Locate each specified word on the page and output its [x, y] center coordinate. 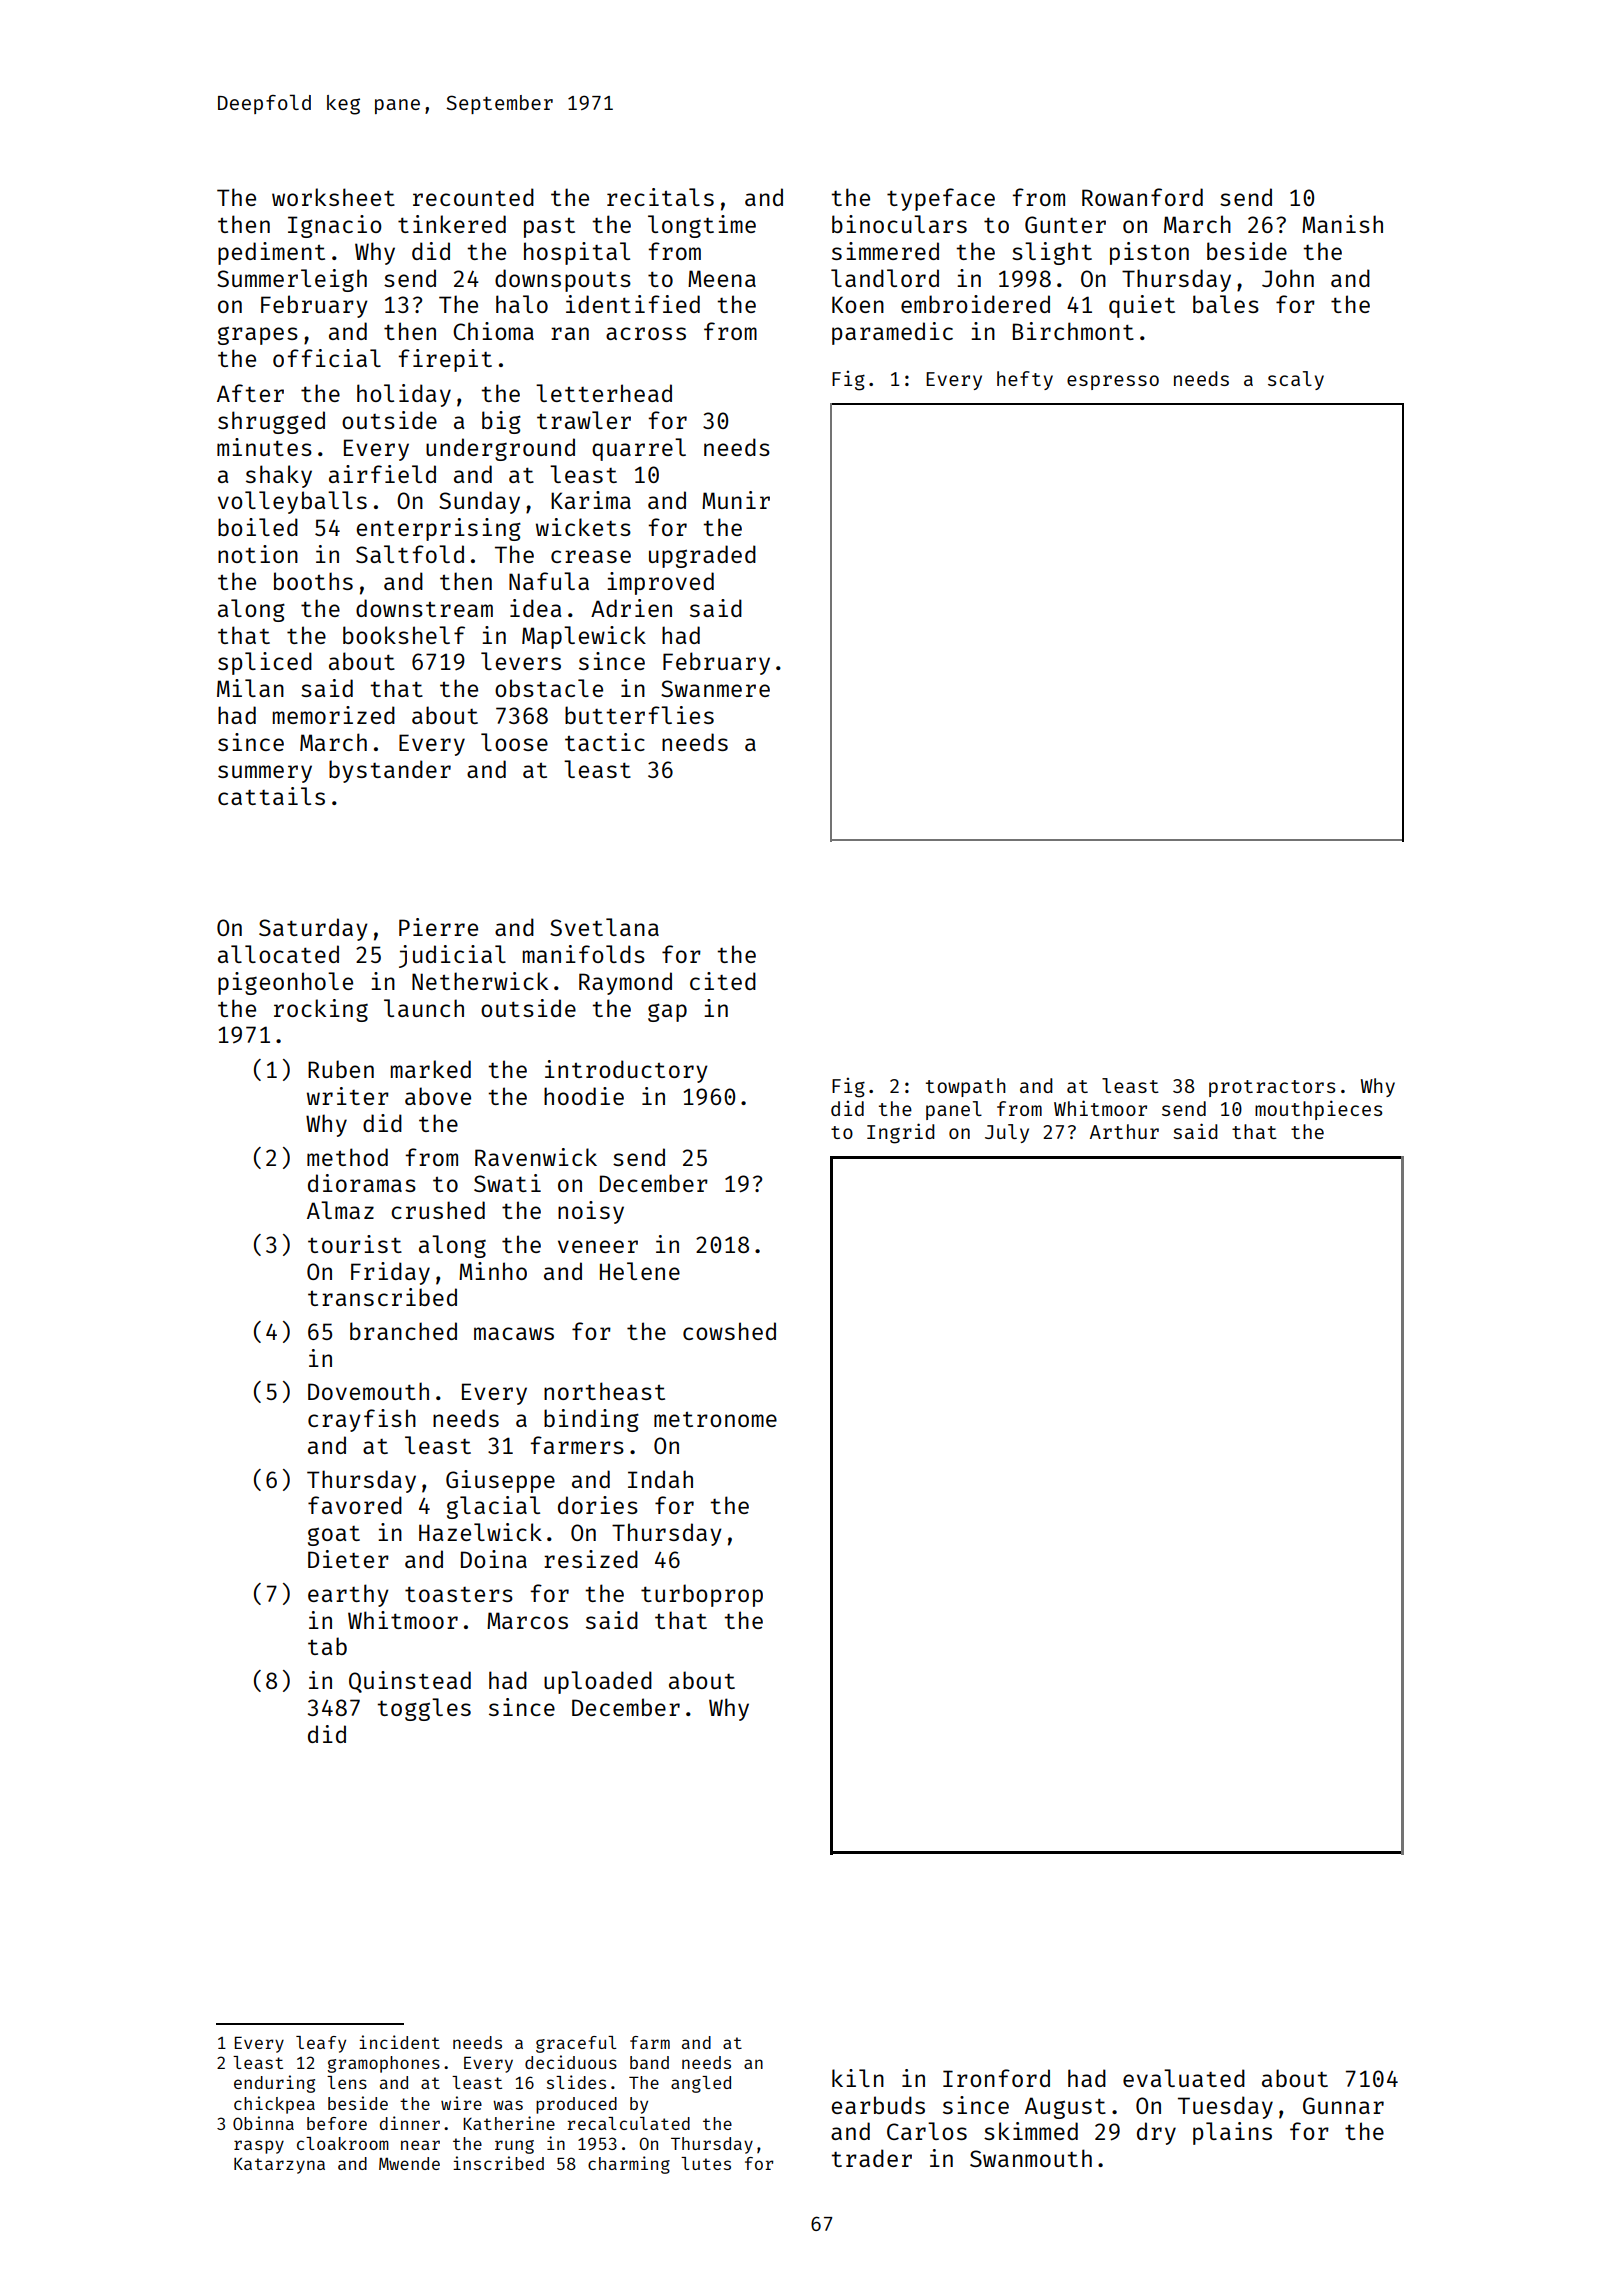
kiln [858, 2078]
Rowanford [1142, 197]
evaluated [1184, 2078]
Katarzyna [279, 2166]
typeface [941, 199]
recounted [473, 197]
